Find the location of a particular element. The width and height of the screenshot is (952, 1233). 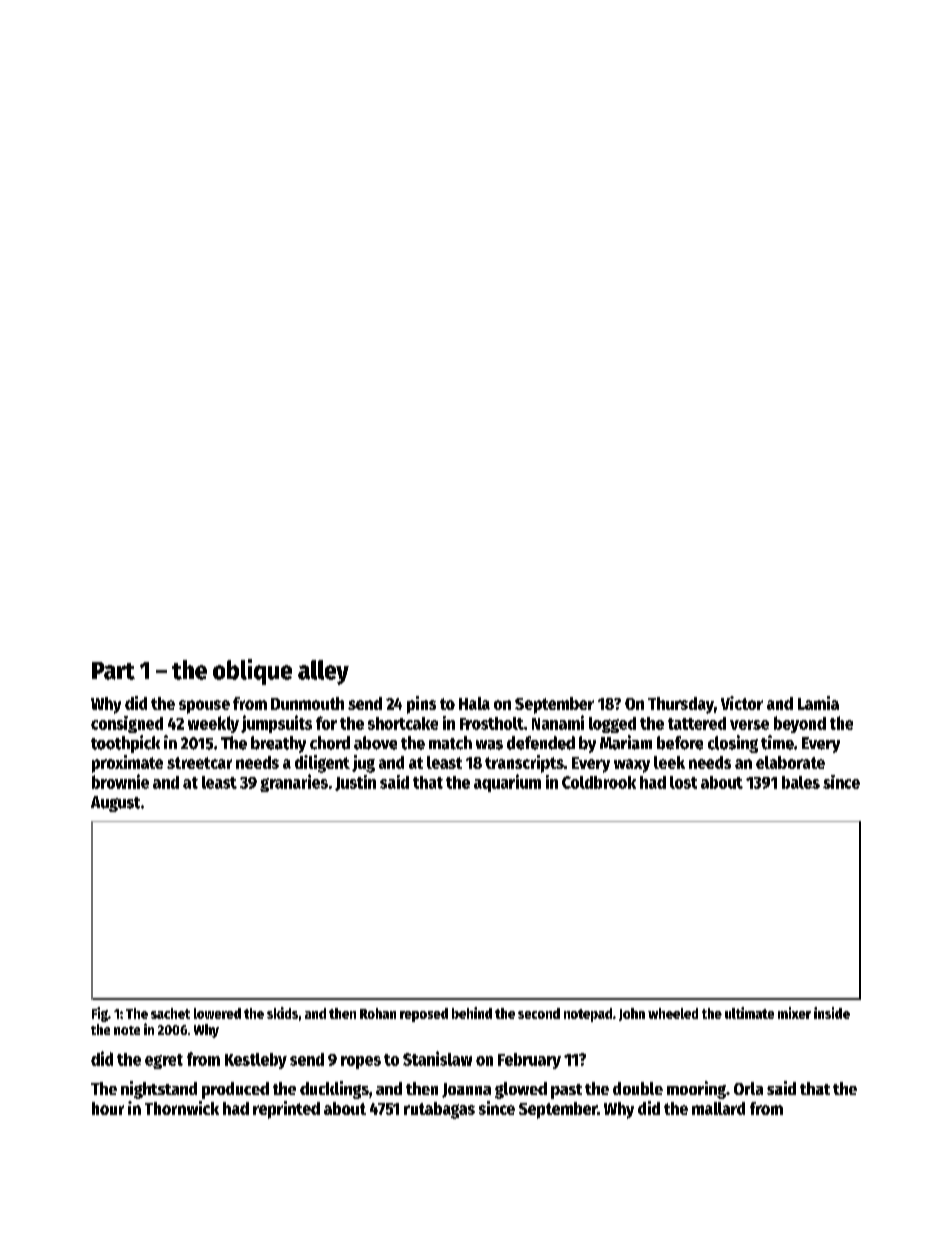

Lamia is located at coordinates (818, 703).
